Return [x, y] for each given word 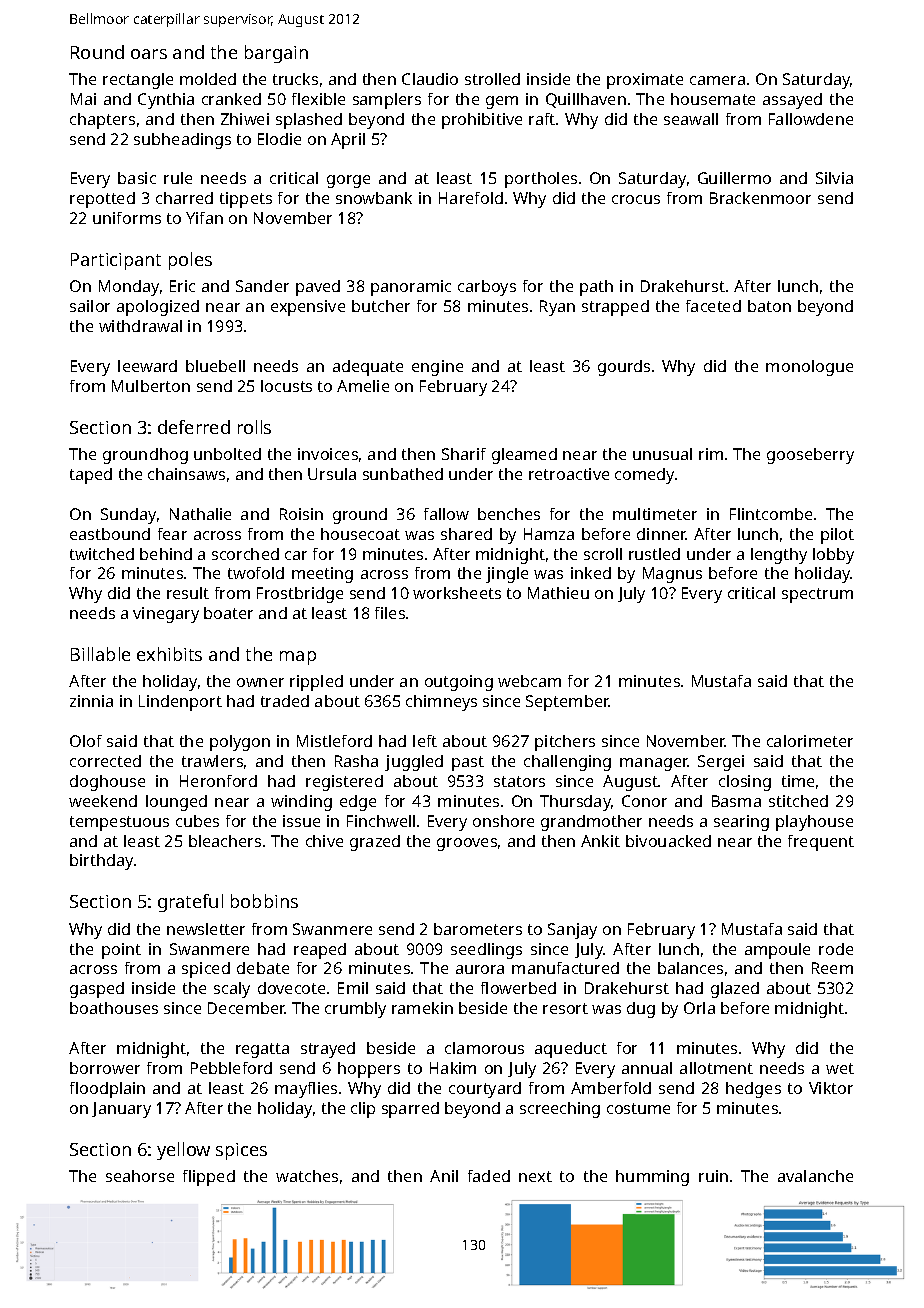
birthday [101, 862]
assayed [792, 101]
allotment [716, 1068]
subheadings [182, 141]
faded [489, 1176]
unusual [662, 454]
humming [652, 1178]
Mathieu [558, 593]
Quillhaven [586, 100]
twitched [102, 554]
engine [437, 368]
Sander [262, 286]
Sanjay [572, 931]
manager [654, 764]
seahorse [140, 1176]
